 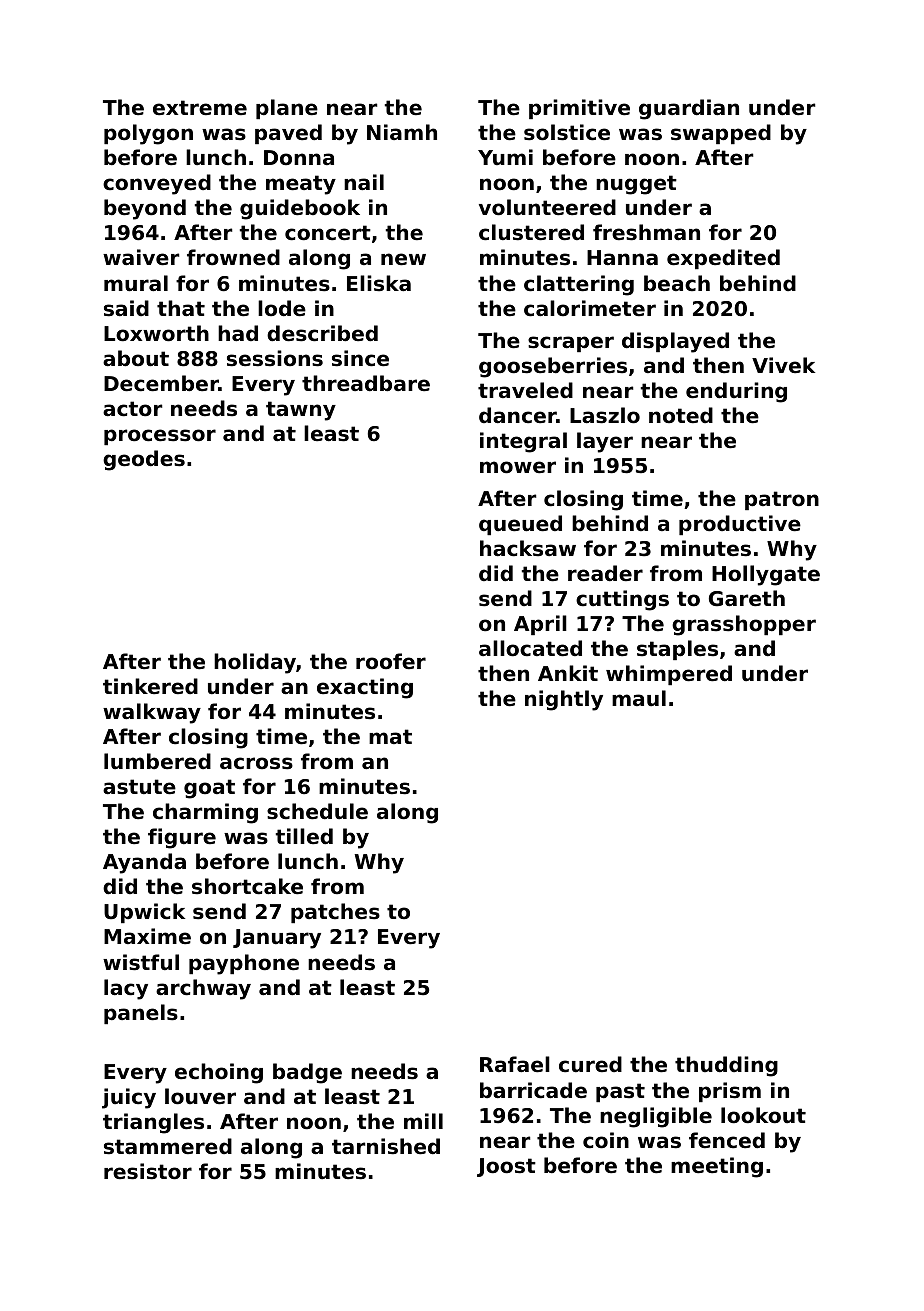 What do you see at coordinates (233, 257) in the page?
I see `frowned` at bounding box center [233, 257].
